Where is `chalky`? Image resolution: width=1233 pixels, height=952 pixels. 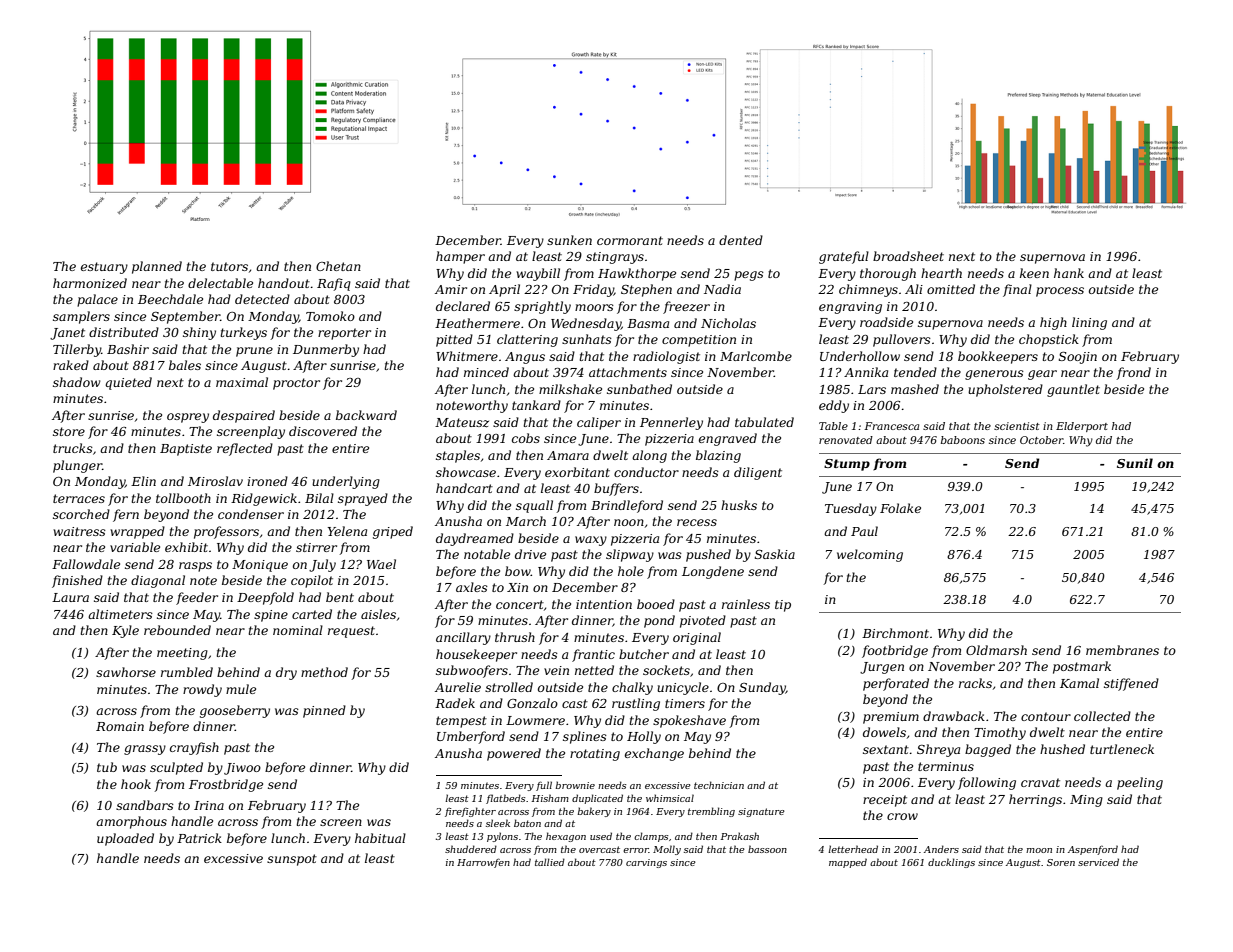 chalky is located at coordinates (632, 688).
